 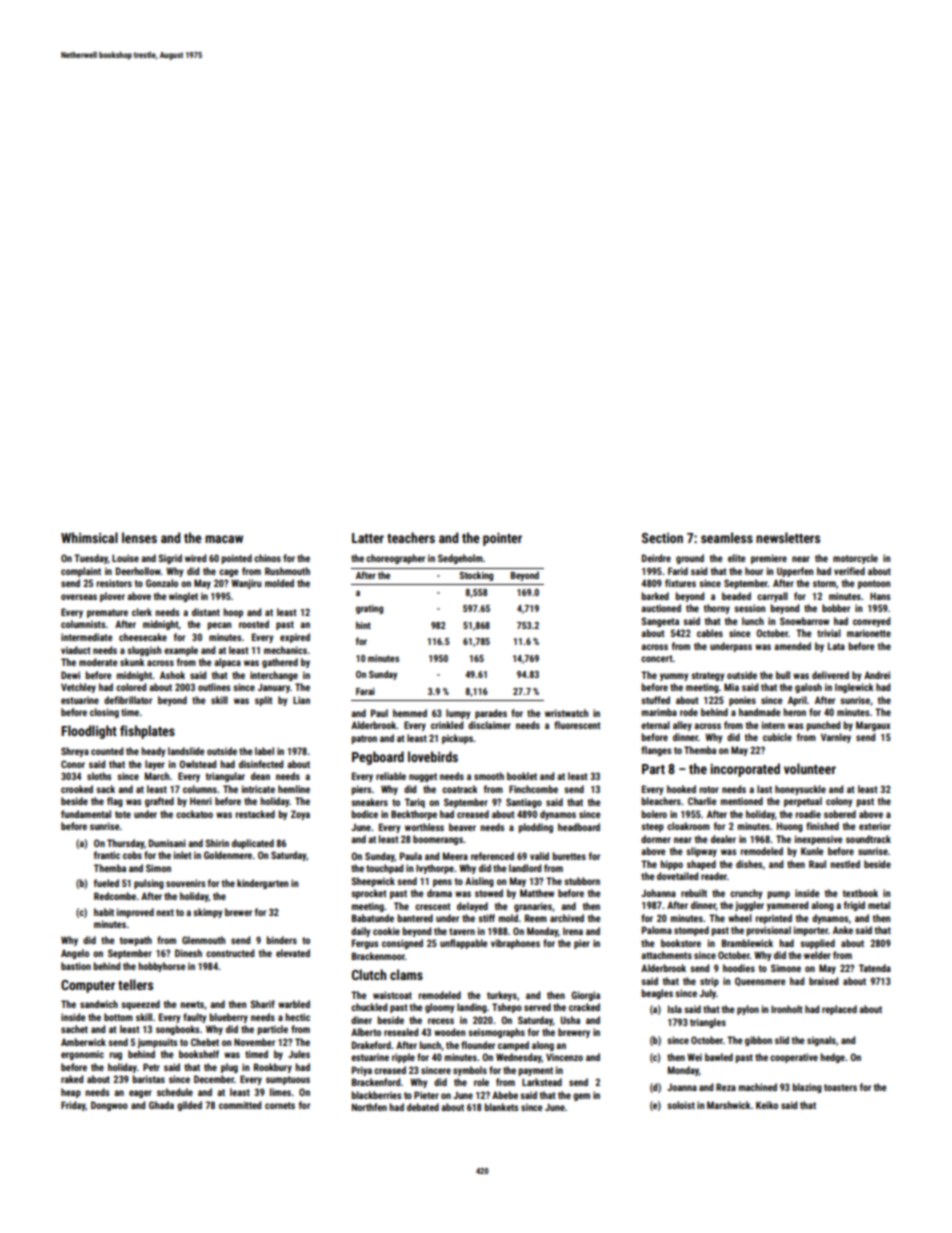 What do you see at coordinates (254, 624) in the screenshot?
I see `roosted` at bounding box center [254, 624].
